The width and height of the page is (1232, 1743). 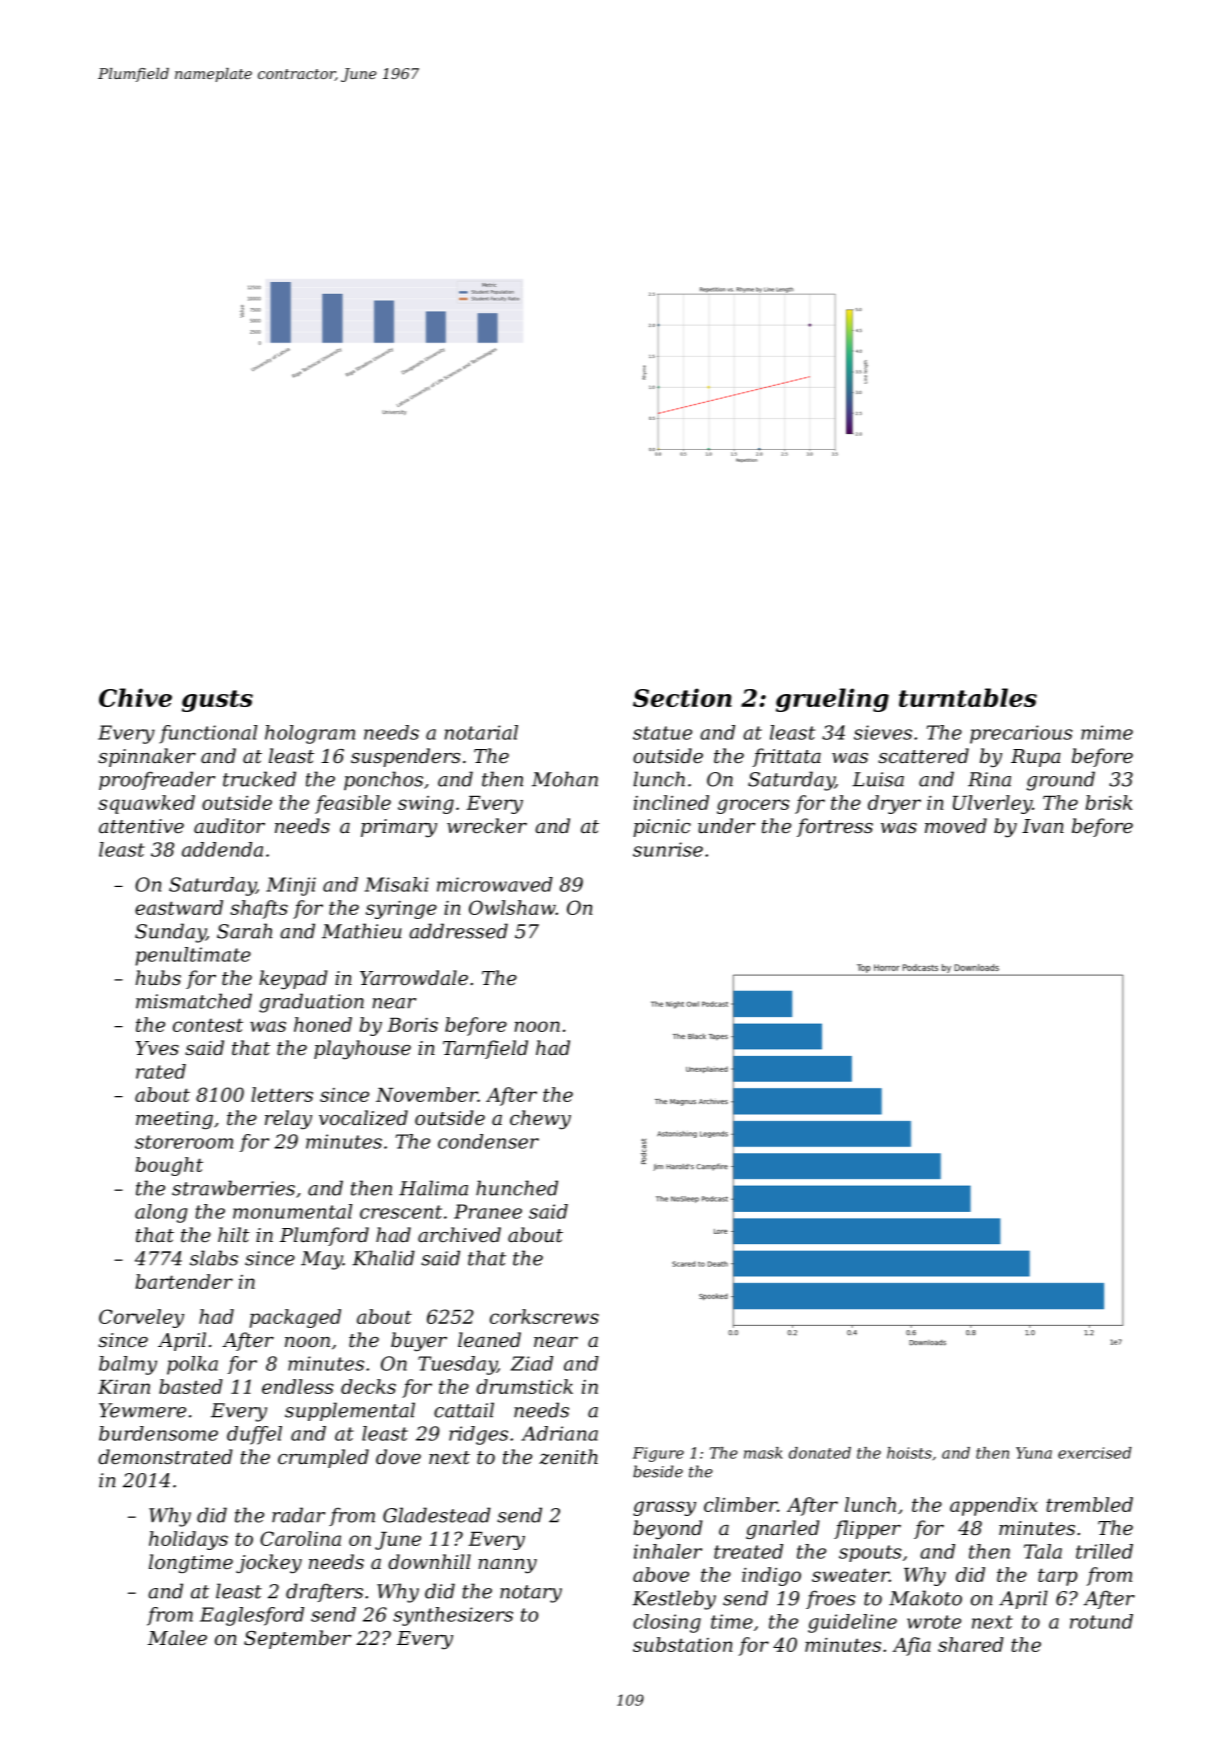 I want to click on corkscrews, so click(x=544, y=1316).
